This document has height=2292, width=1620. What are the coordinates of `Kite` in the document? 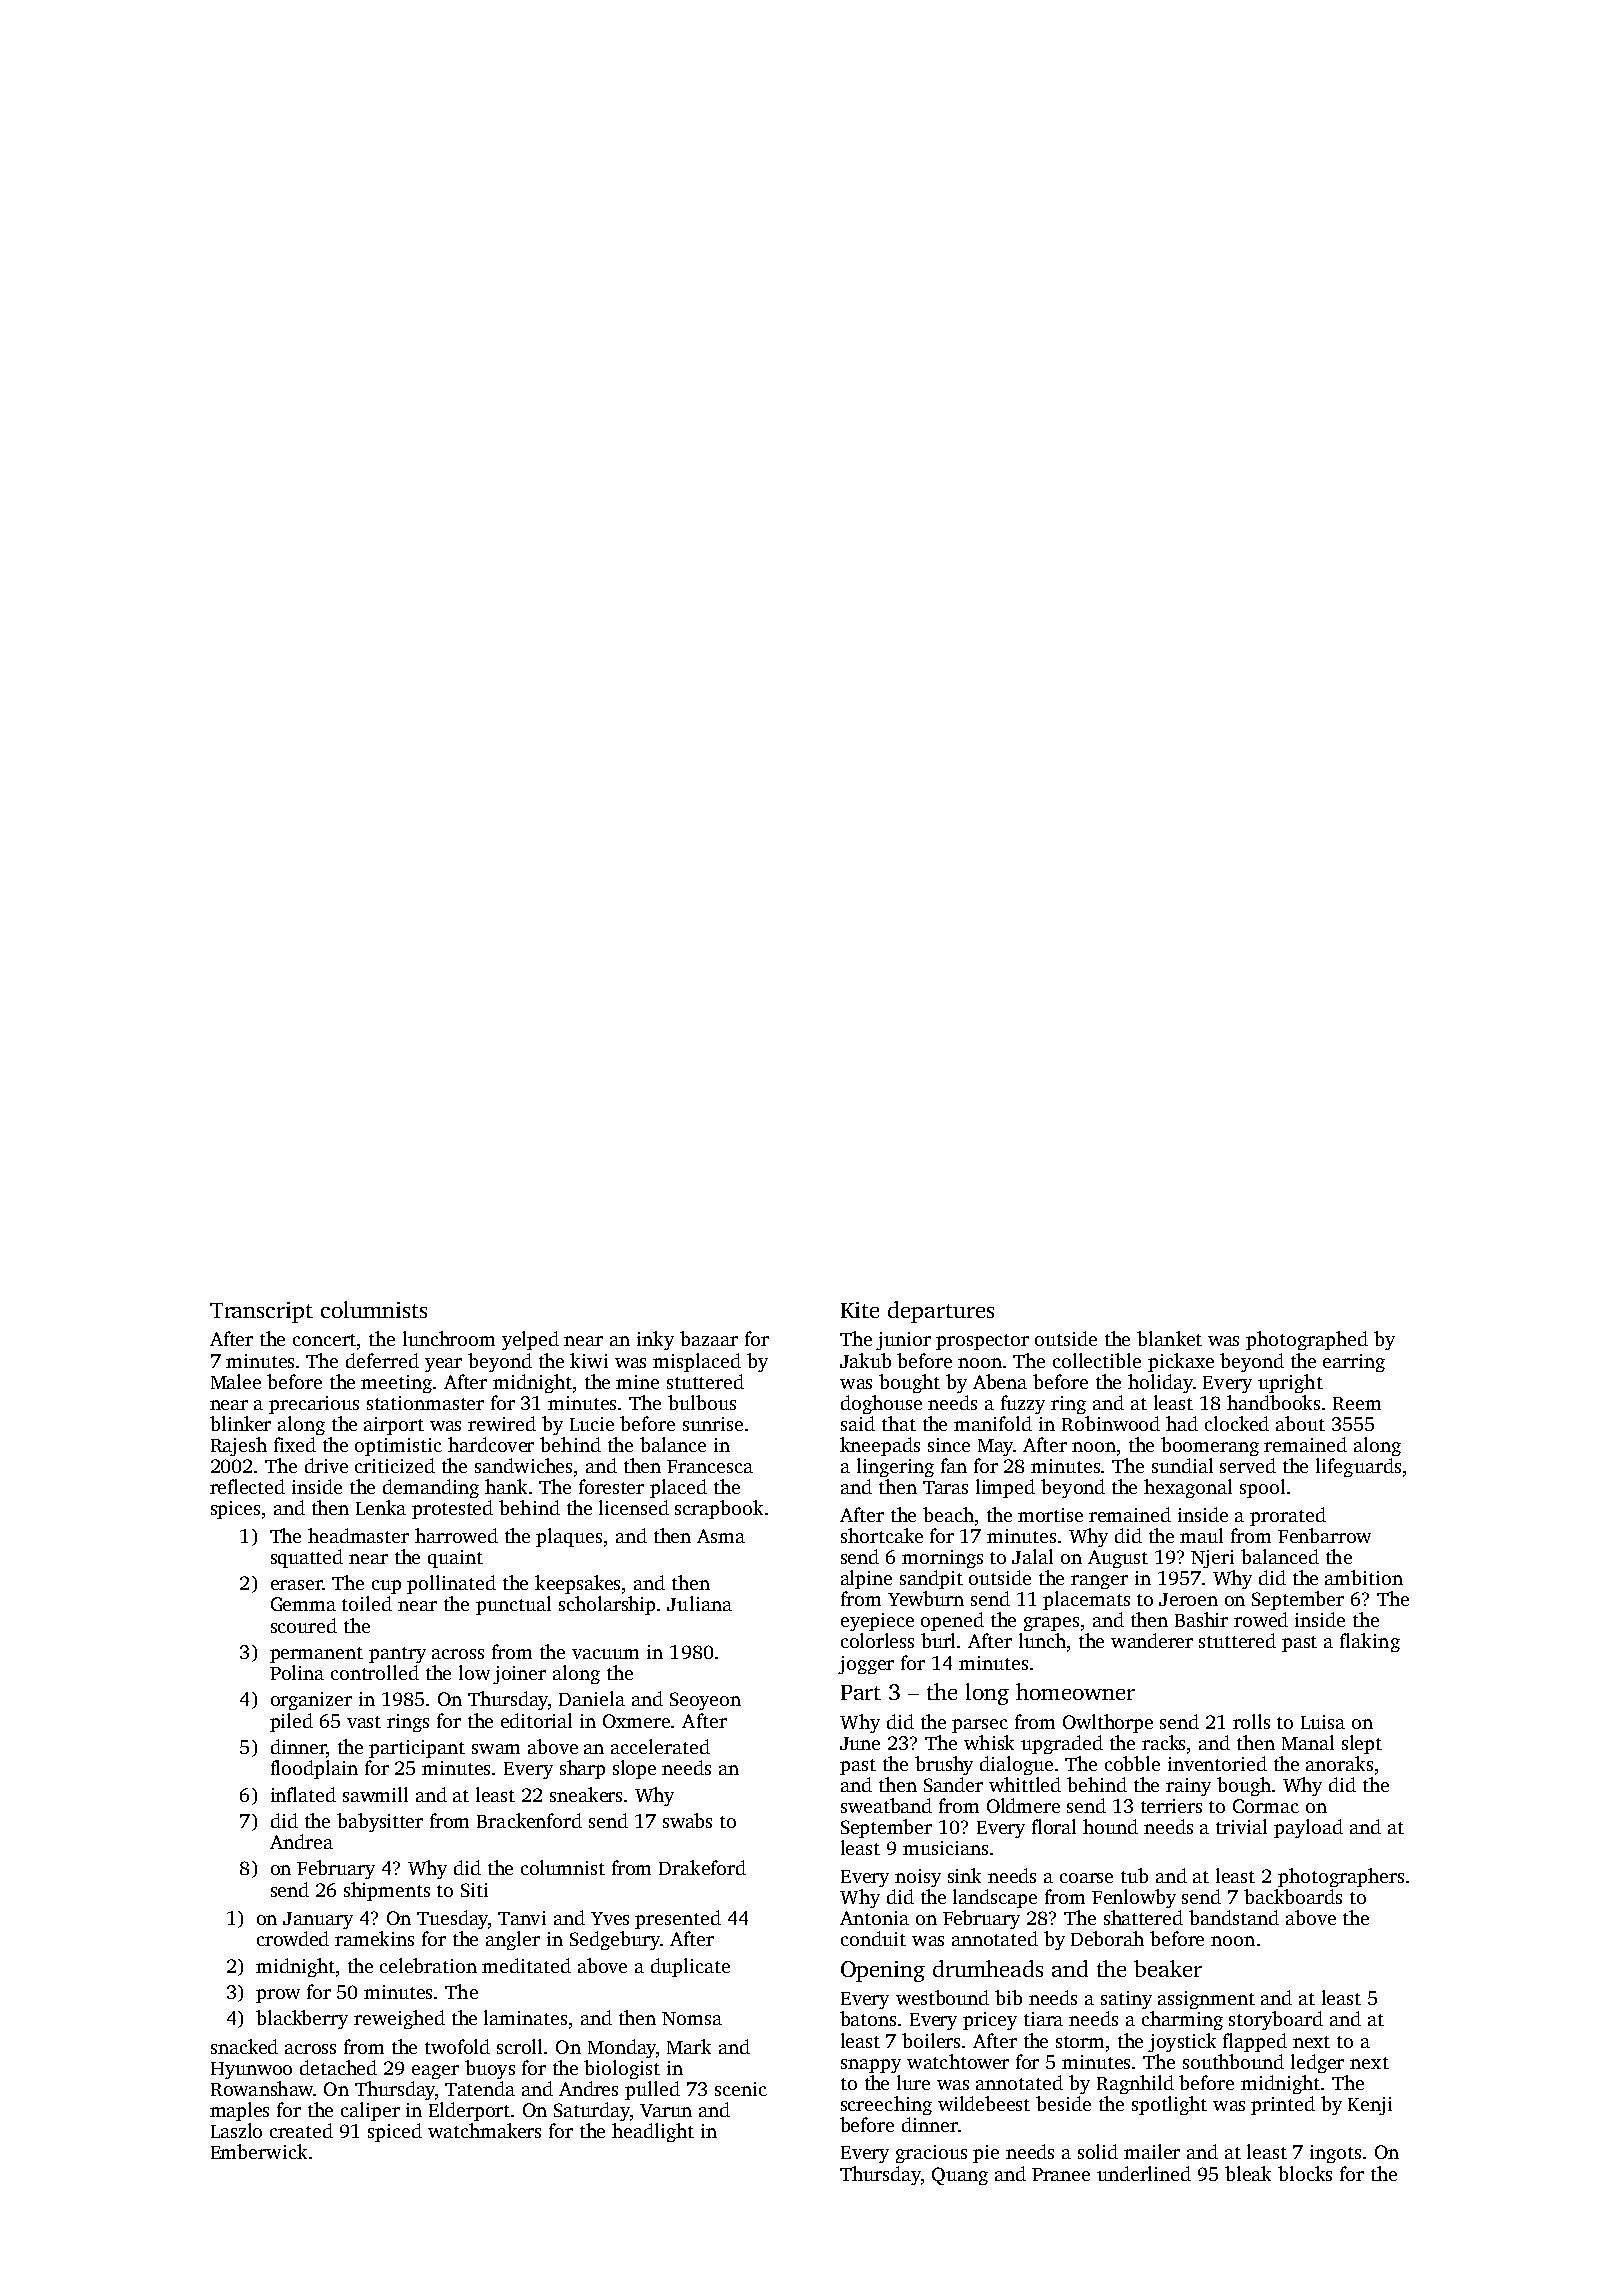 It's located at (860, 1310).
